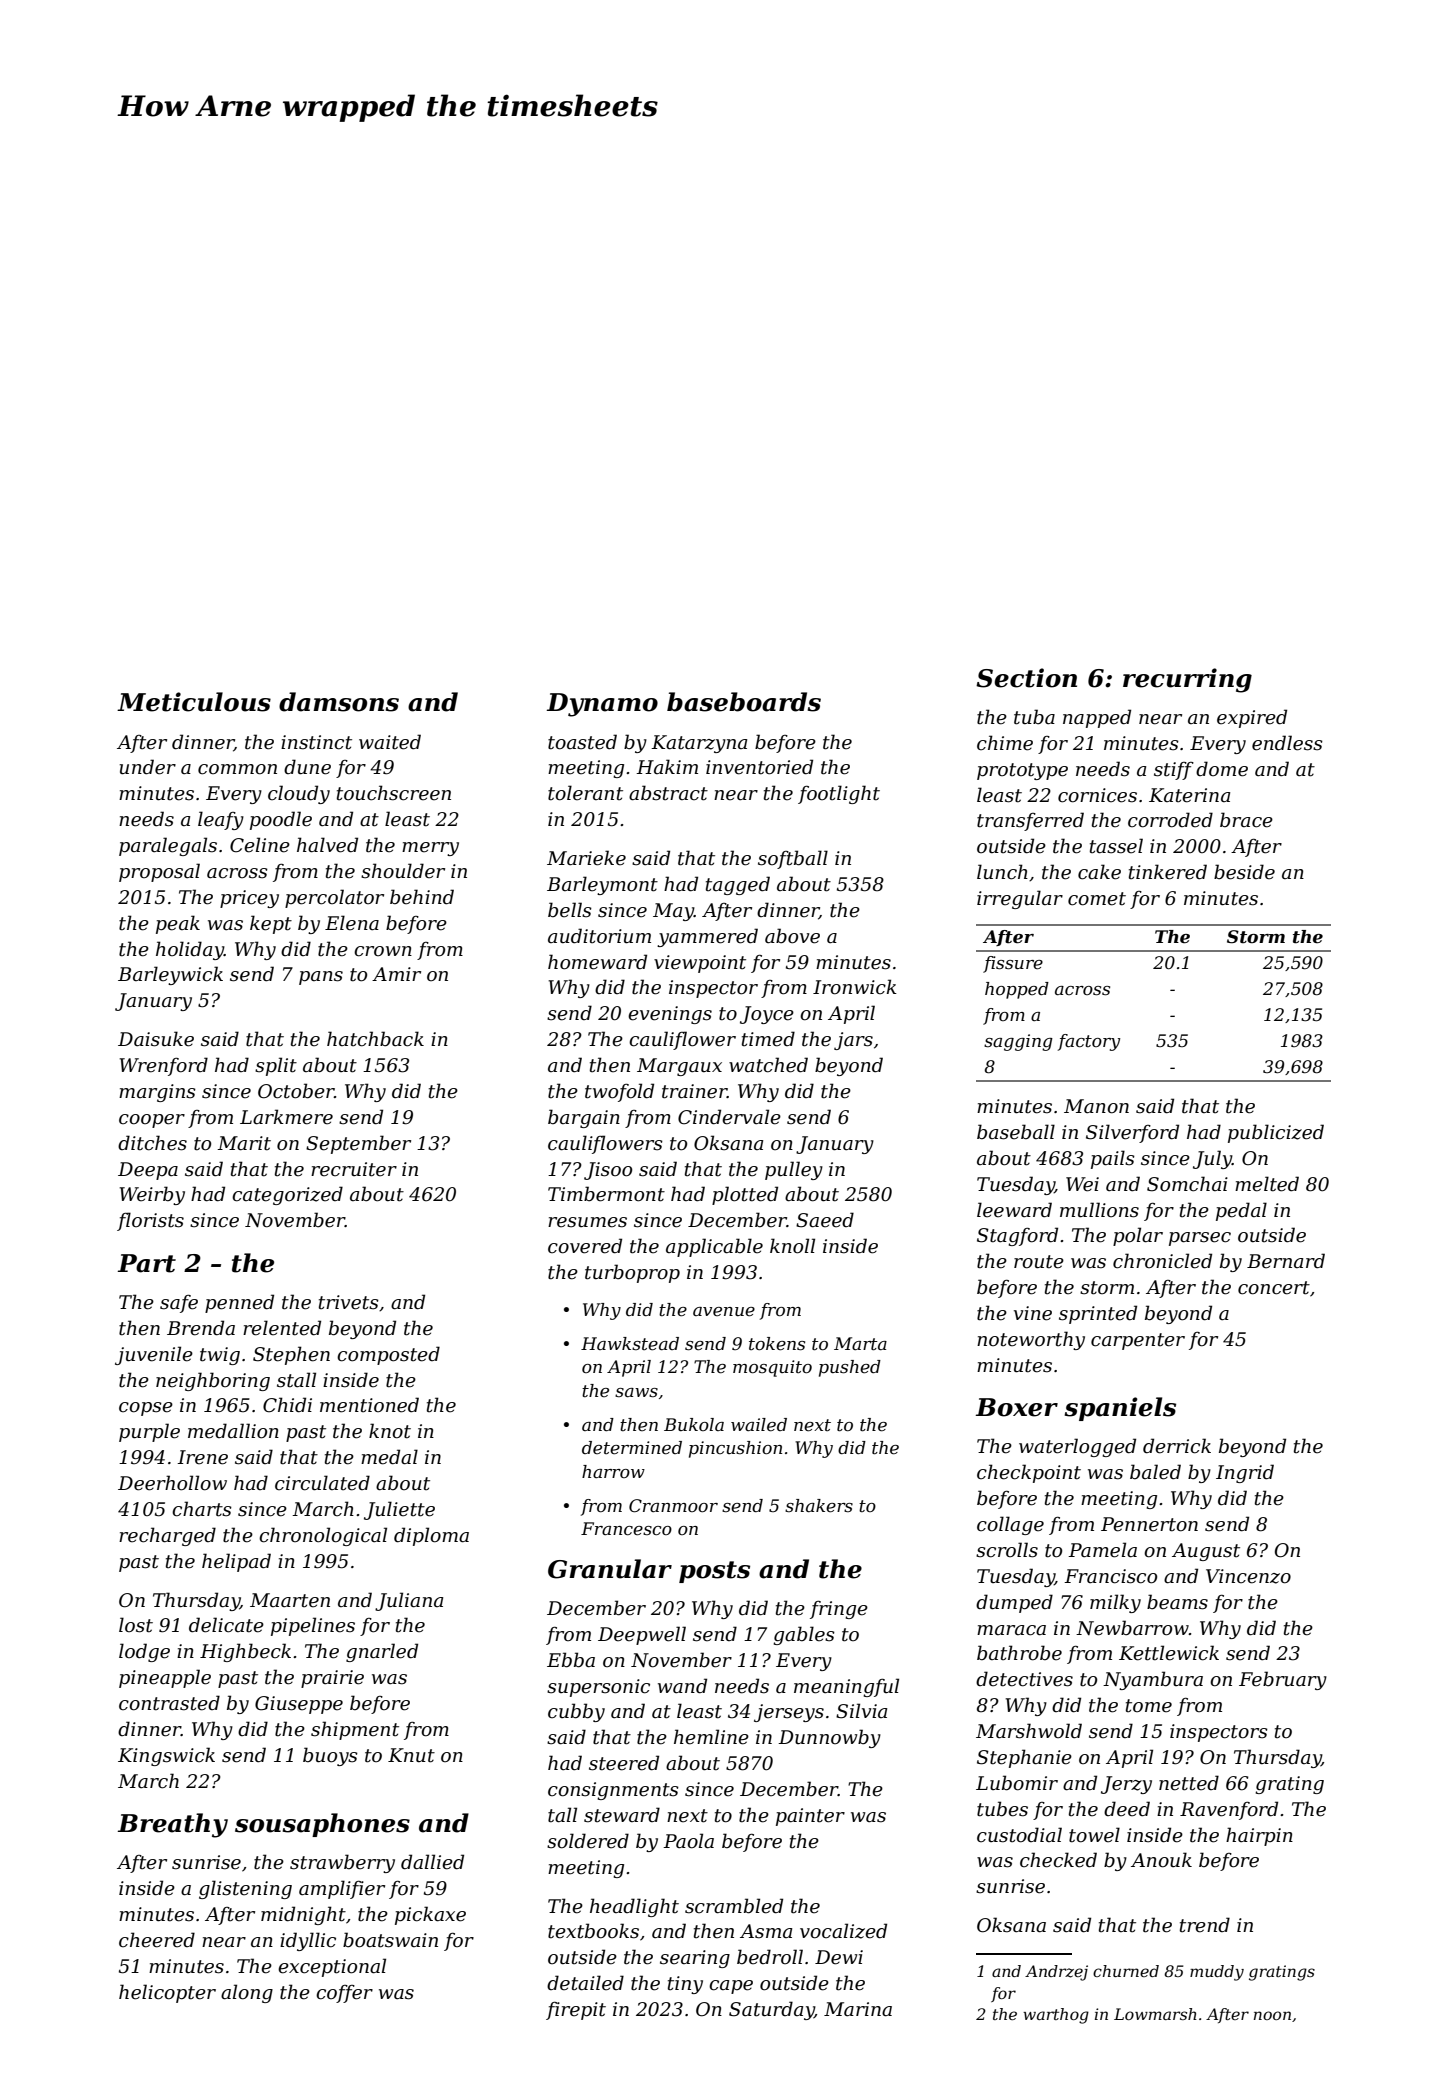  I want to click on pineapple, so click(165, 1678).
